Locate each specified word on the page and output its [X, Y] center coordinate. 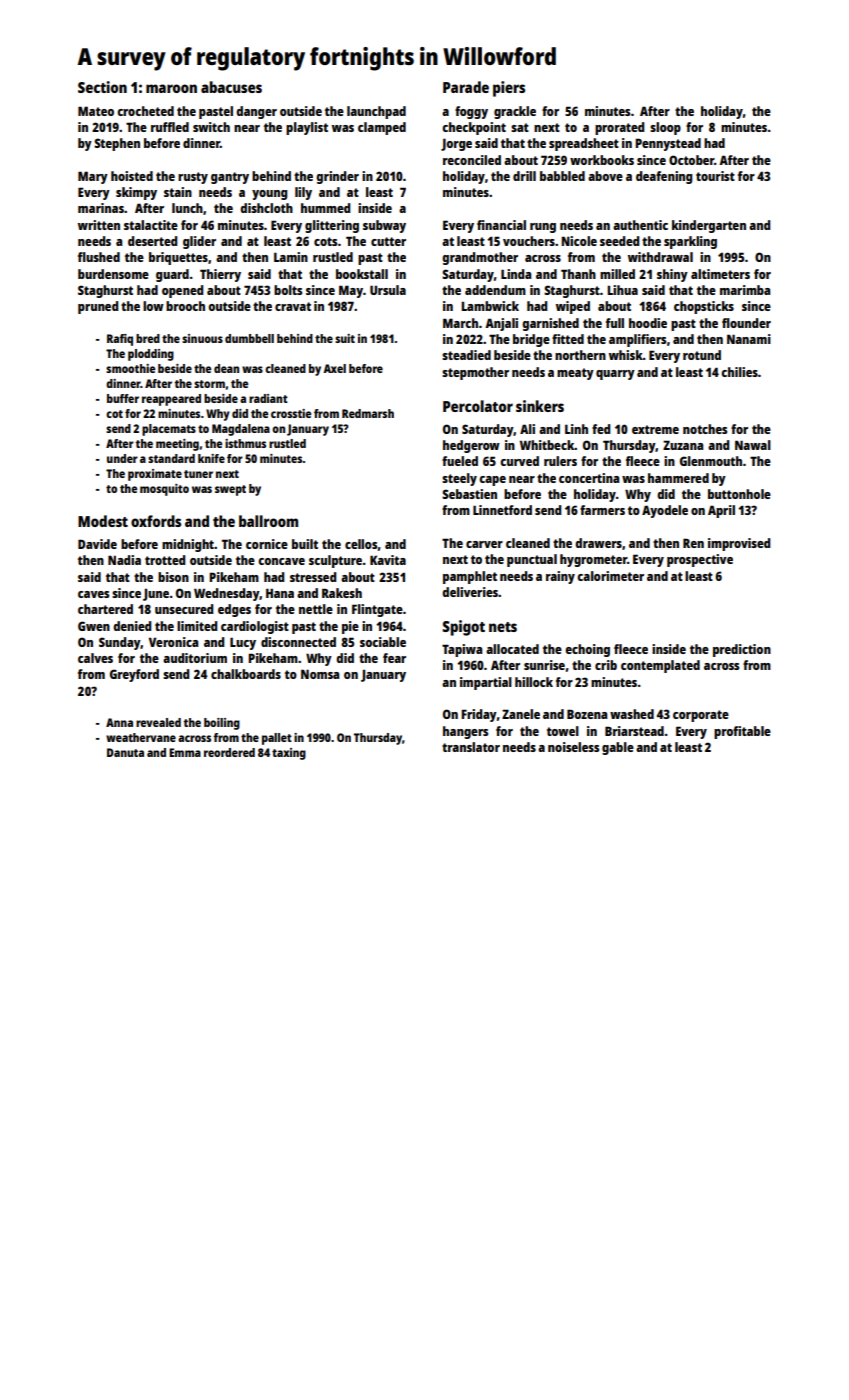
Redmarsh [368, 413]
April [721, 511]
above [605, 176]
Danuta [125, 752]
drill [524, 176]
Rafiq [120, 340]
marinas [101, 208]
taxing [289, 754]
